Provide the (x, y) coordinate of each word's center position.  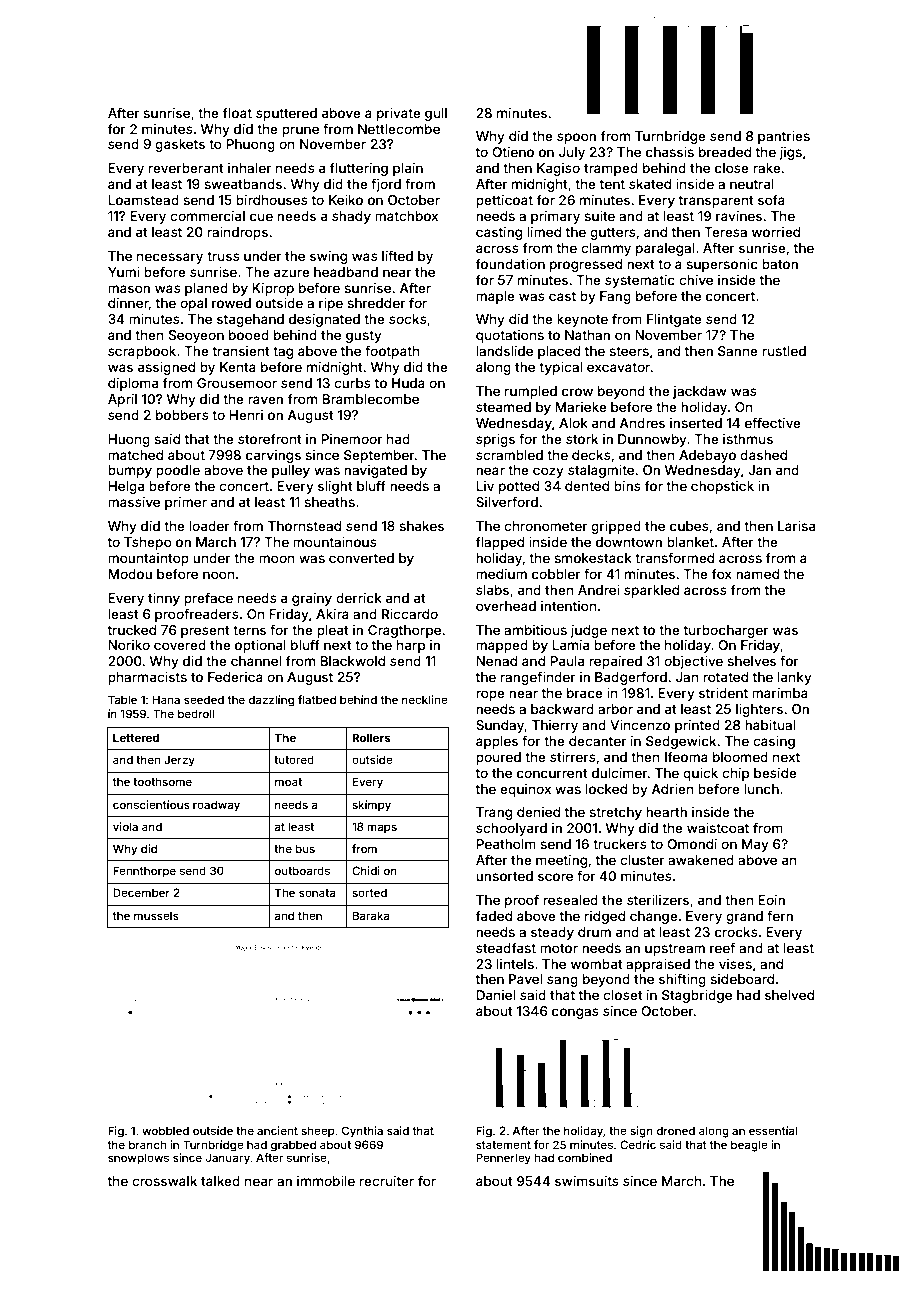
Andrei (599, 590)
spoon (576, 138)
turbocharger (726, 631)
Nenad (496, 661)
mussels (156, 915)
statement (503, 1145)
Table (122, 699)
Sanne (738, 351)
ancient (277, 1130)
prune (300, 131)
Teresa (725, 232)
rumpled (531, 392)
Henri (246, 415)
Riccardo (410, 614)
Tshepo (148, 543)
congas (575, 1013)
